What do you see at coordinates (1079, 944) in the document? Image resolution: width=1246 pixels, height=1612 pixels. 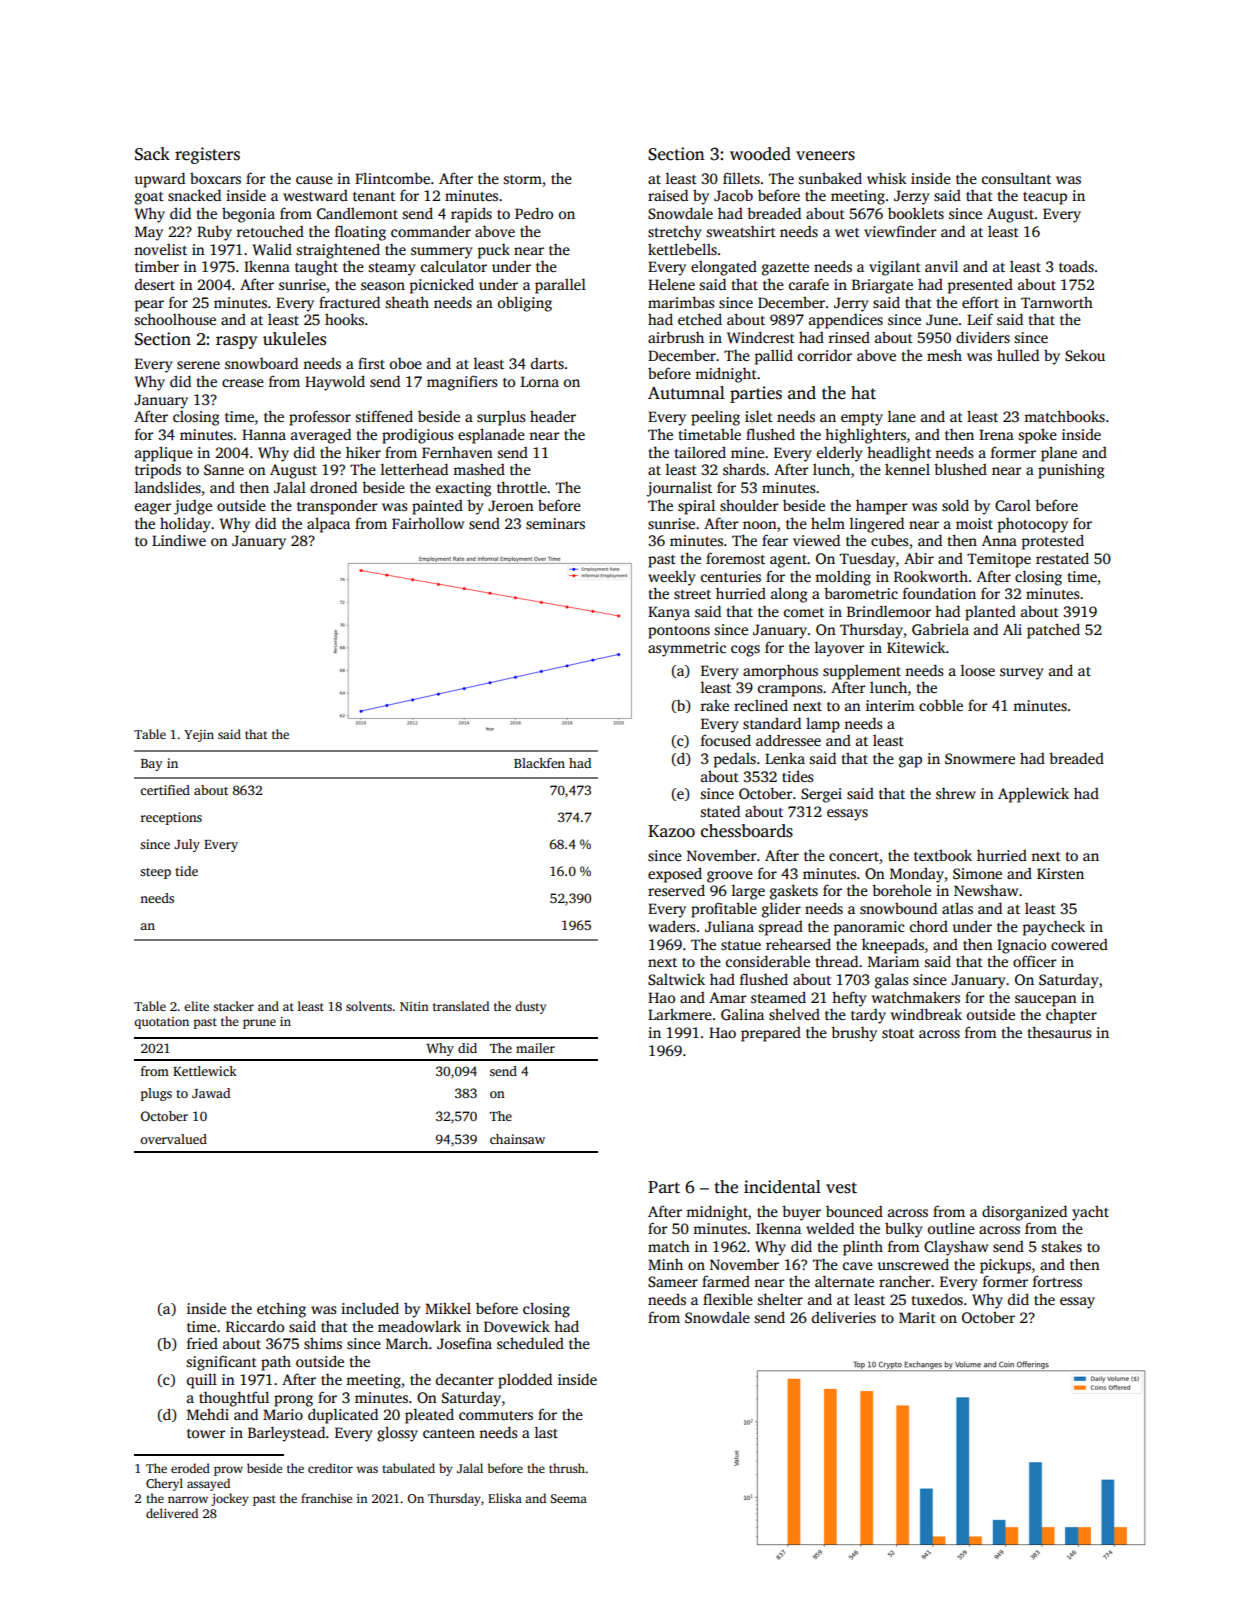 I see `cowered` at bounding box center [1079, 944].
